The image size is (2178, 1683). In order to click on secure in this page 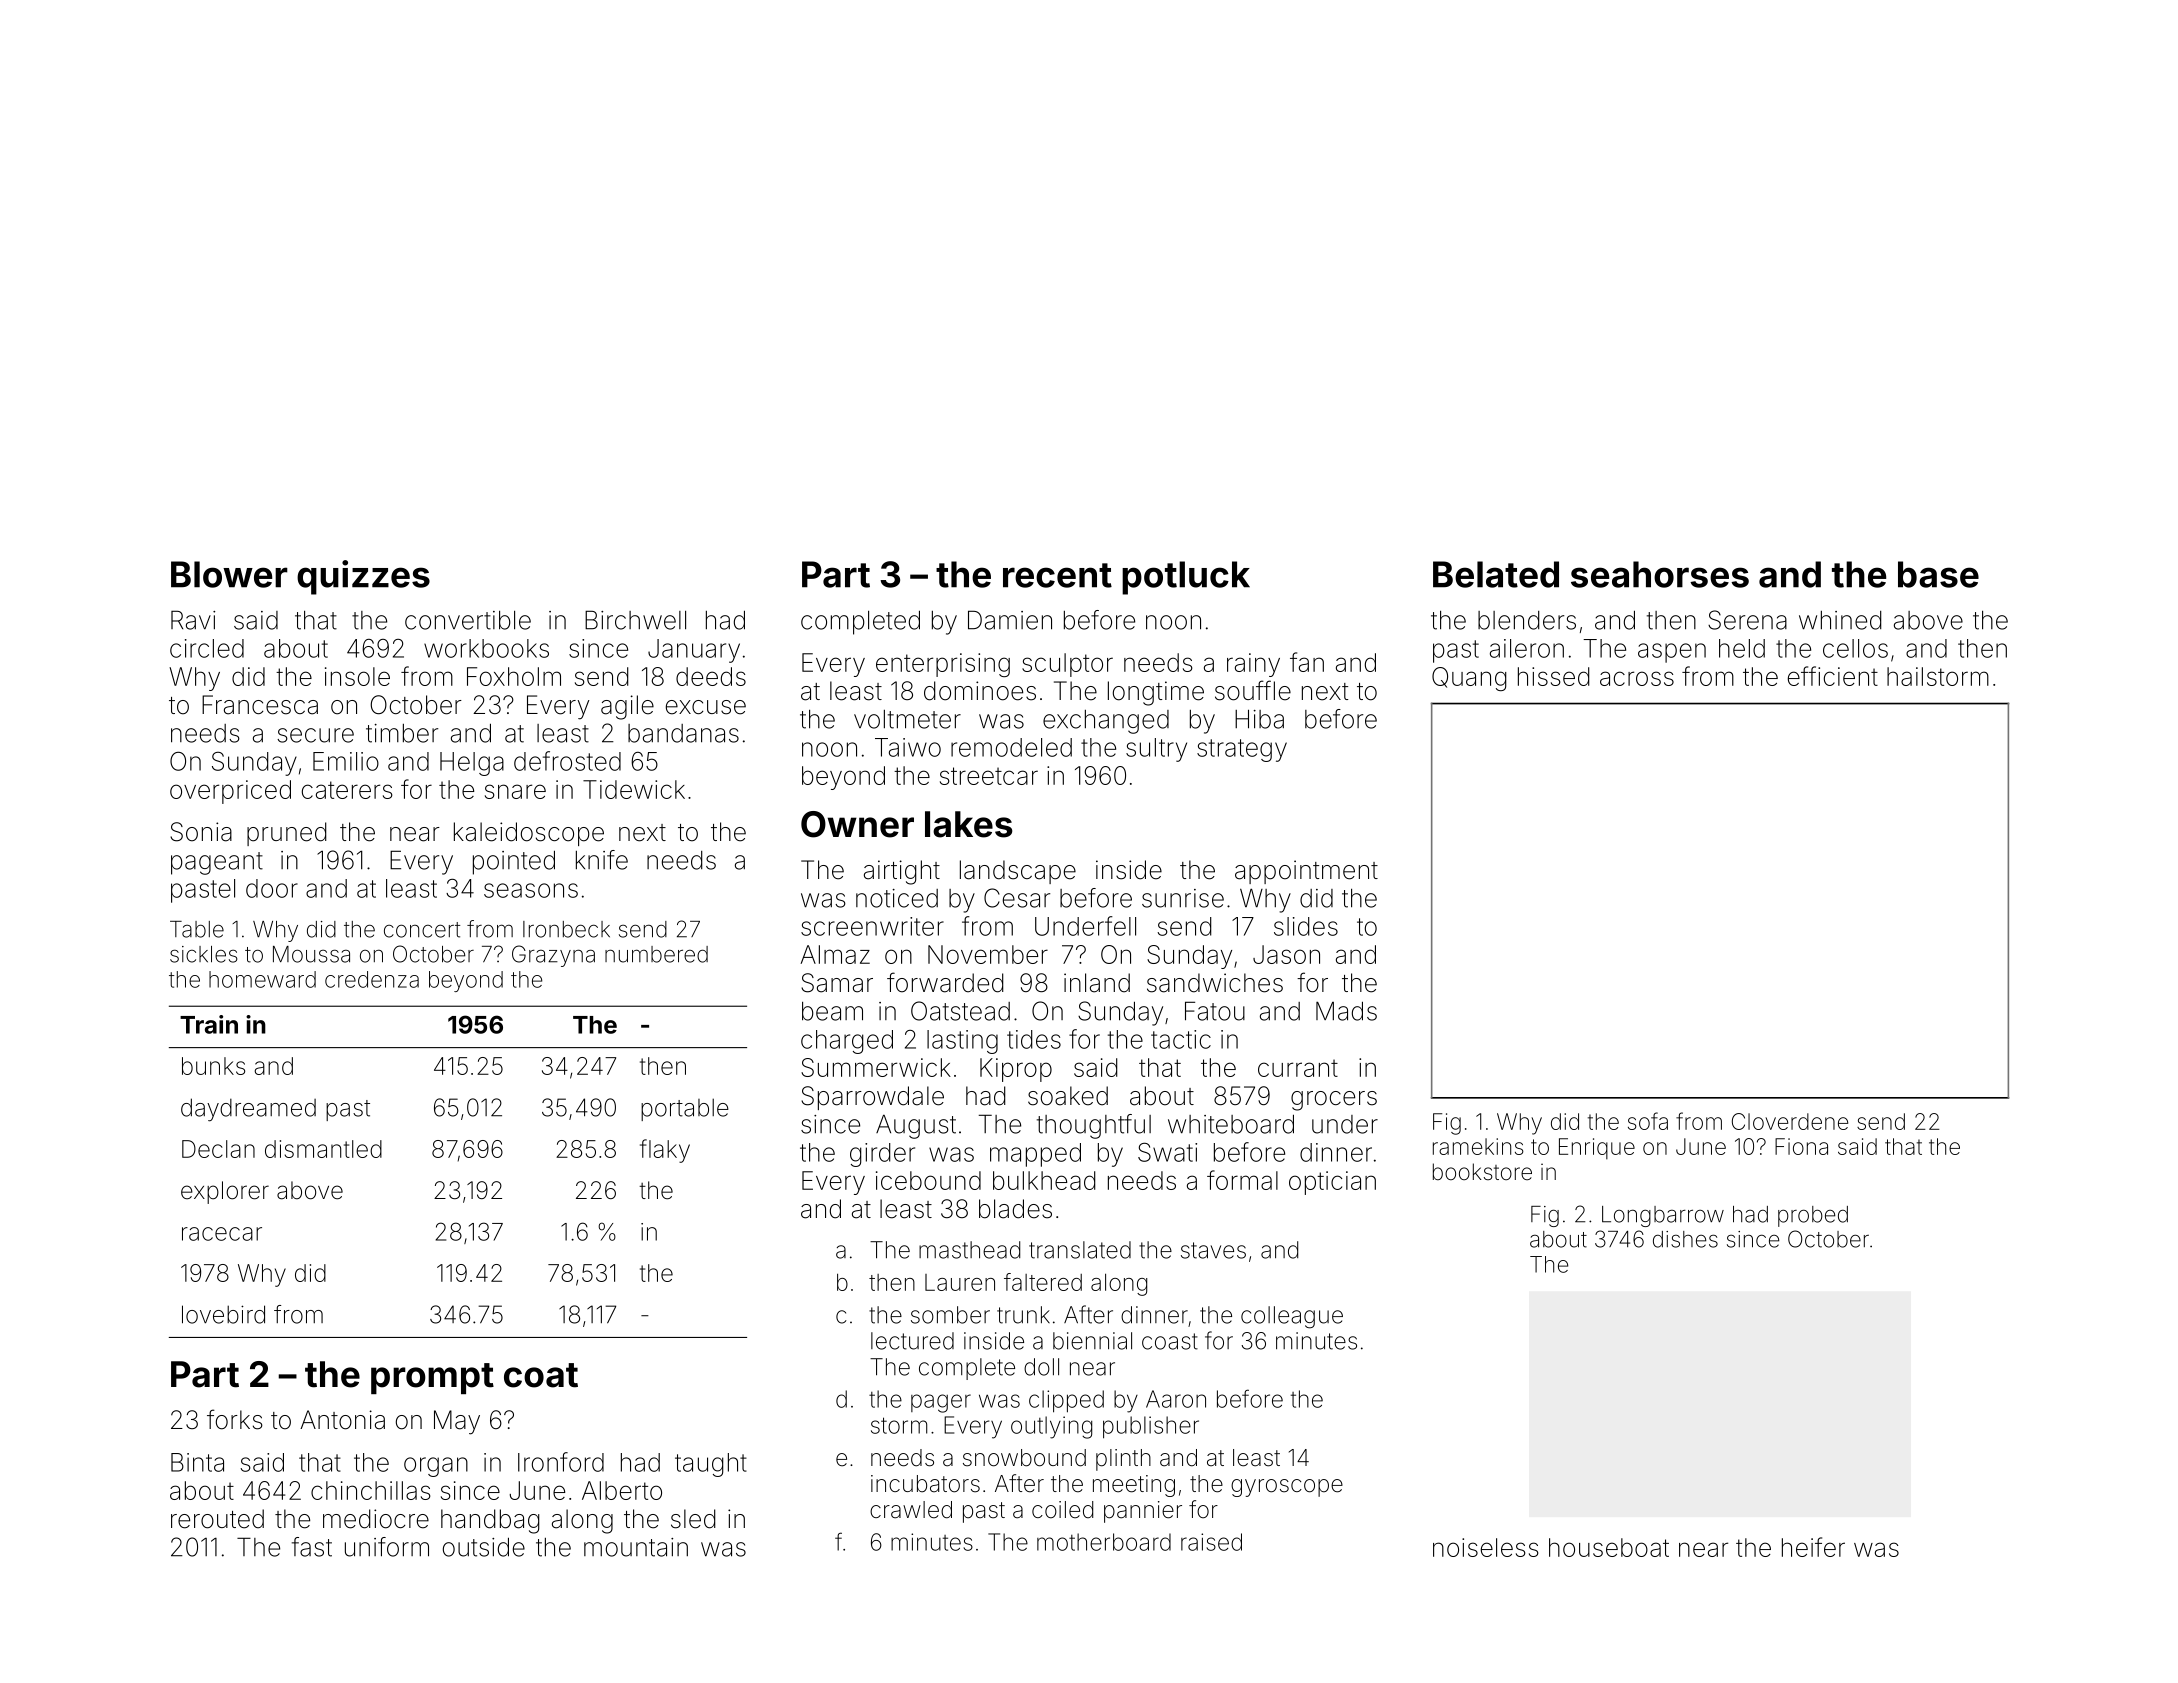, I will do `click(315, 735)`.
